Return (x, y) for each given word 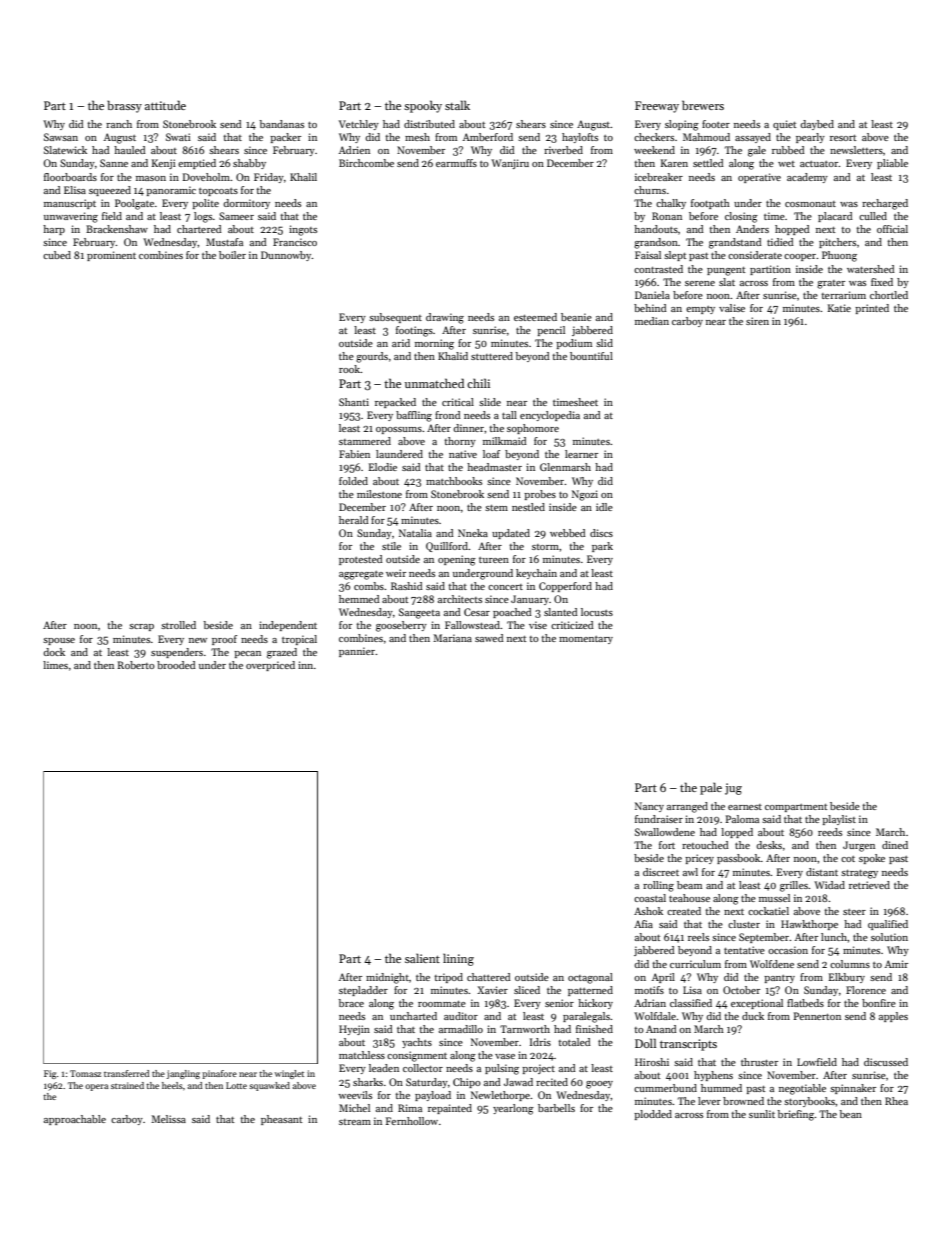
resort (843, 137)
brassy (124, 106)
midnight (387, 978)
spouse (59, 641)
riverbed (563, 150)
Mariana (452, 638)
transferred (126, 1073)
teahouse (689, 898)
